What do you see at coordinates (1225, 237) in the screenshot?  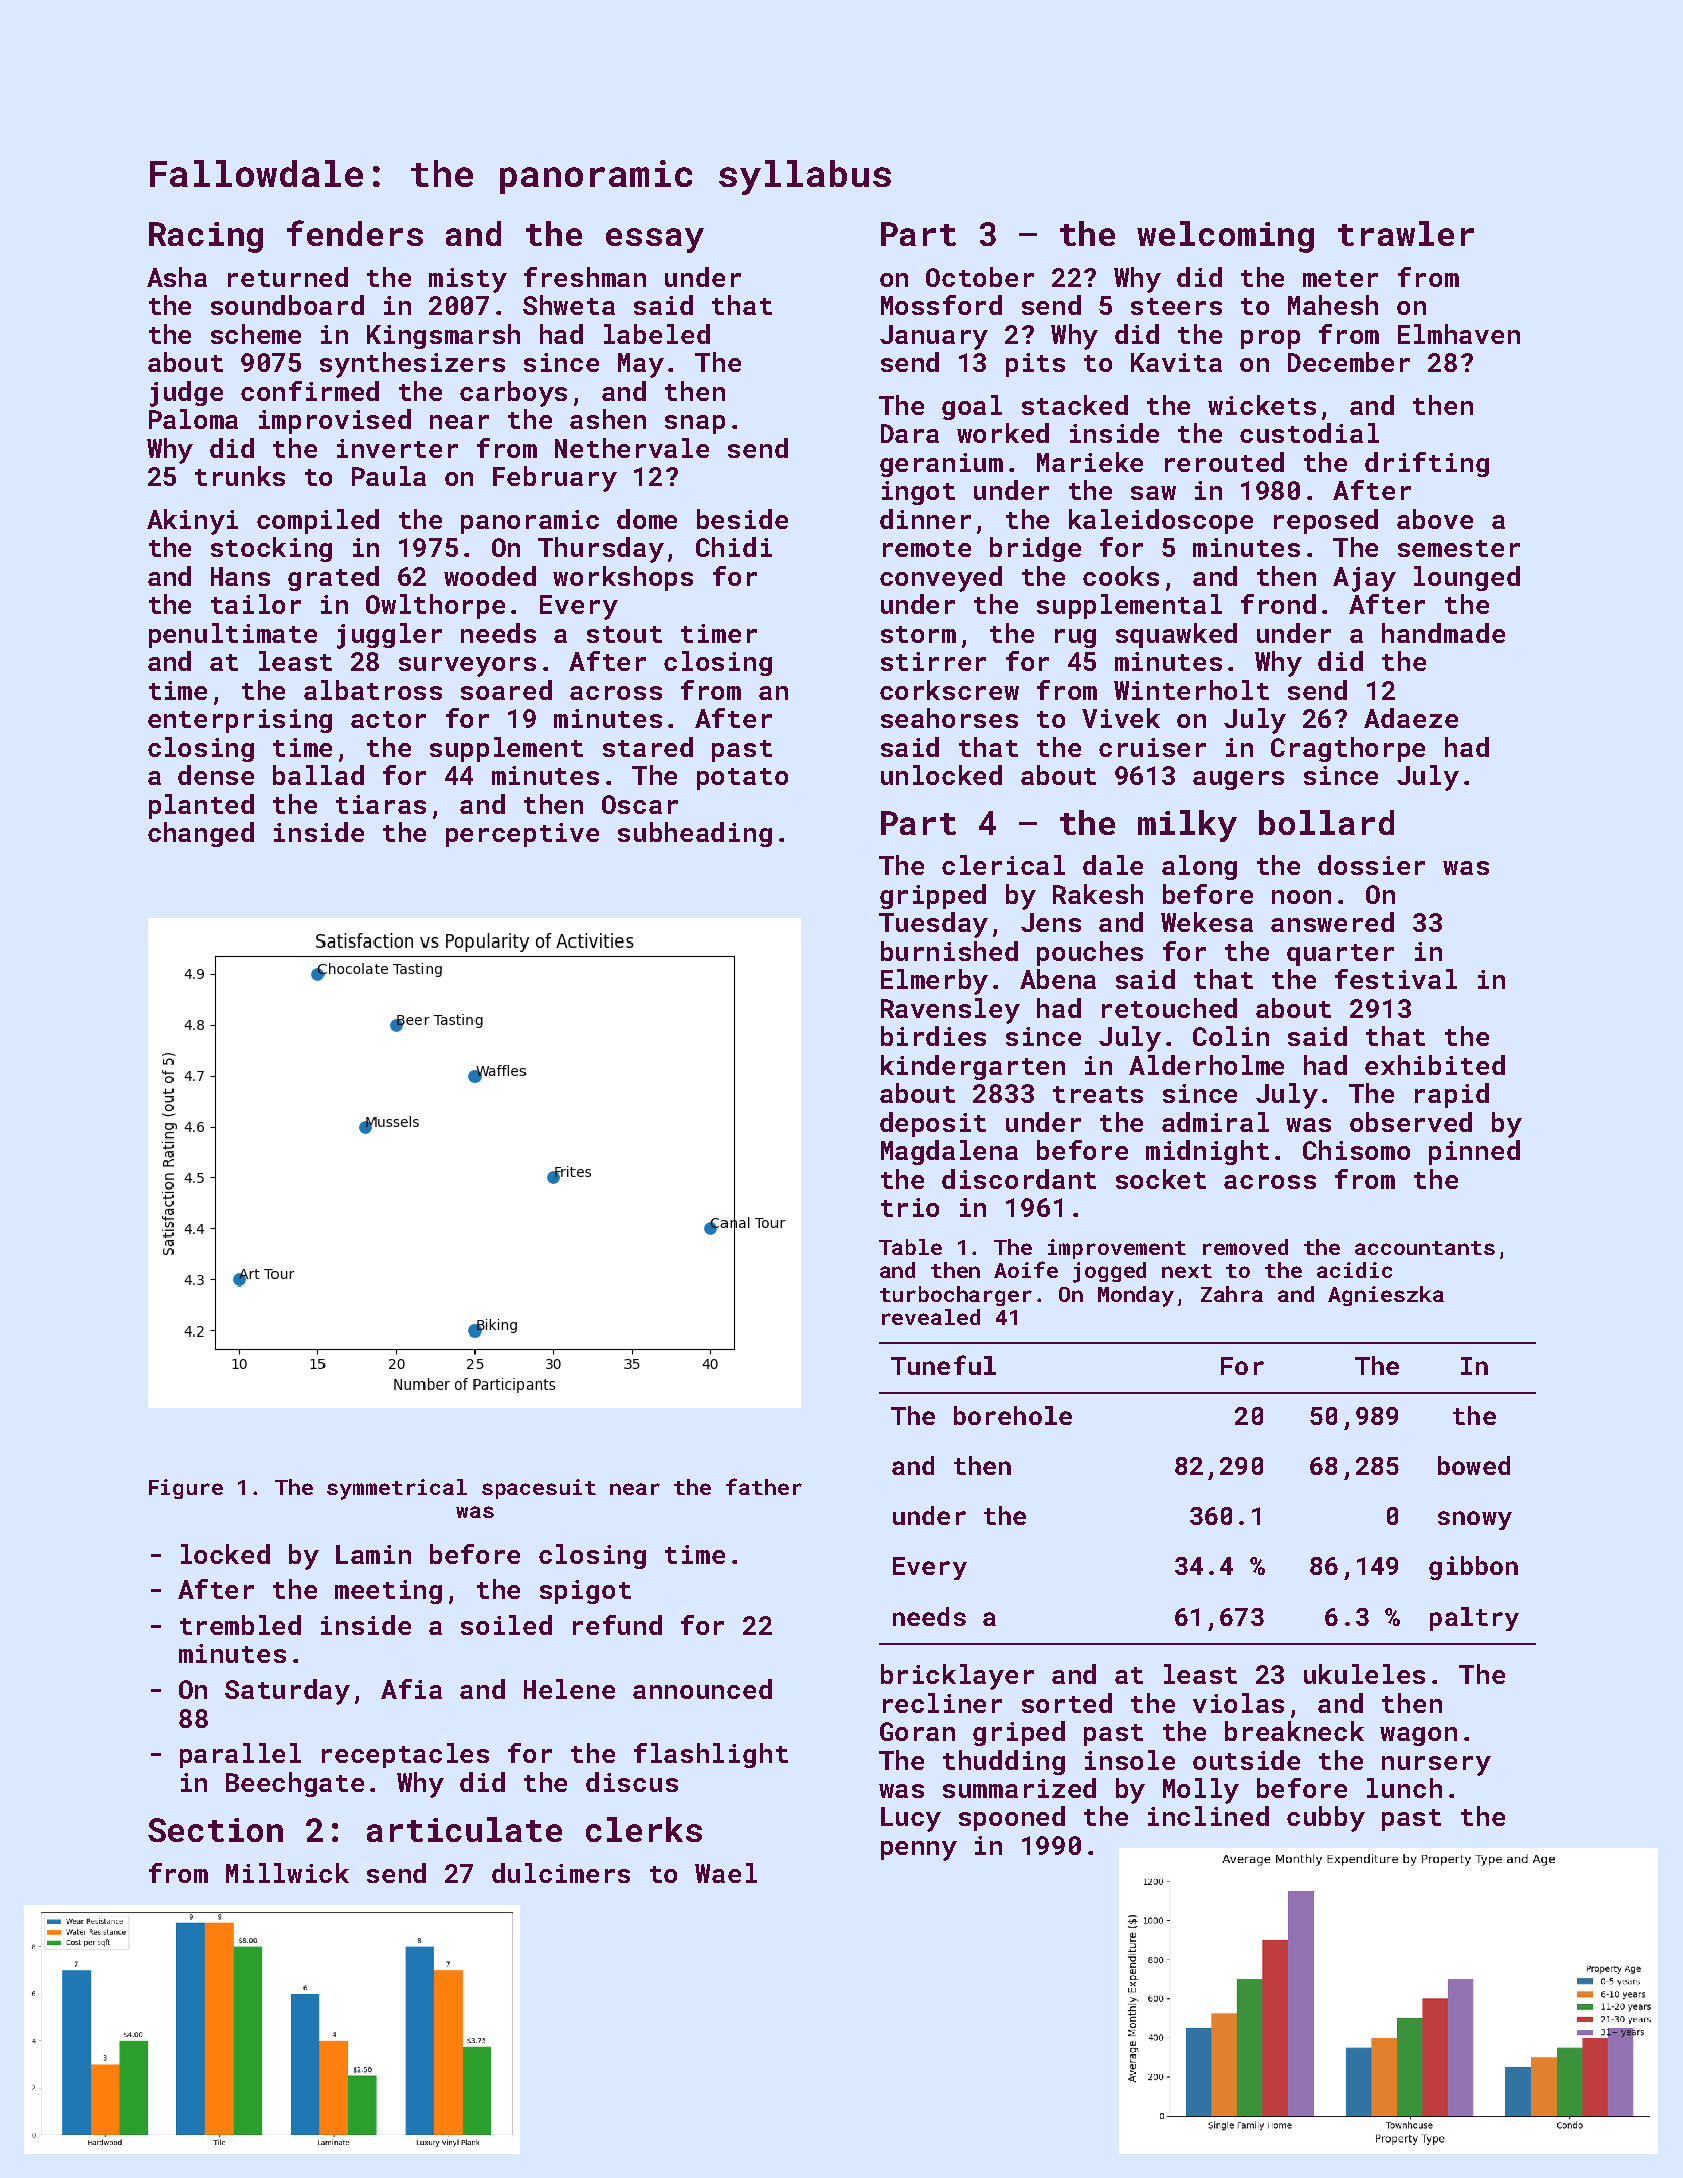 I see `welcoming` at bounding box center [1225, 237].
